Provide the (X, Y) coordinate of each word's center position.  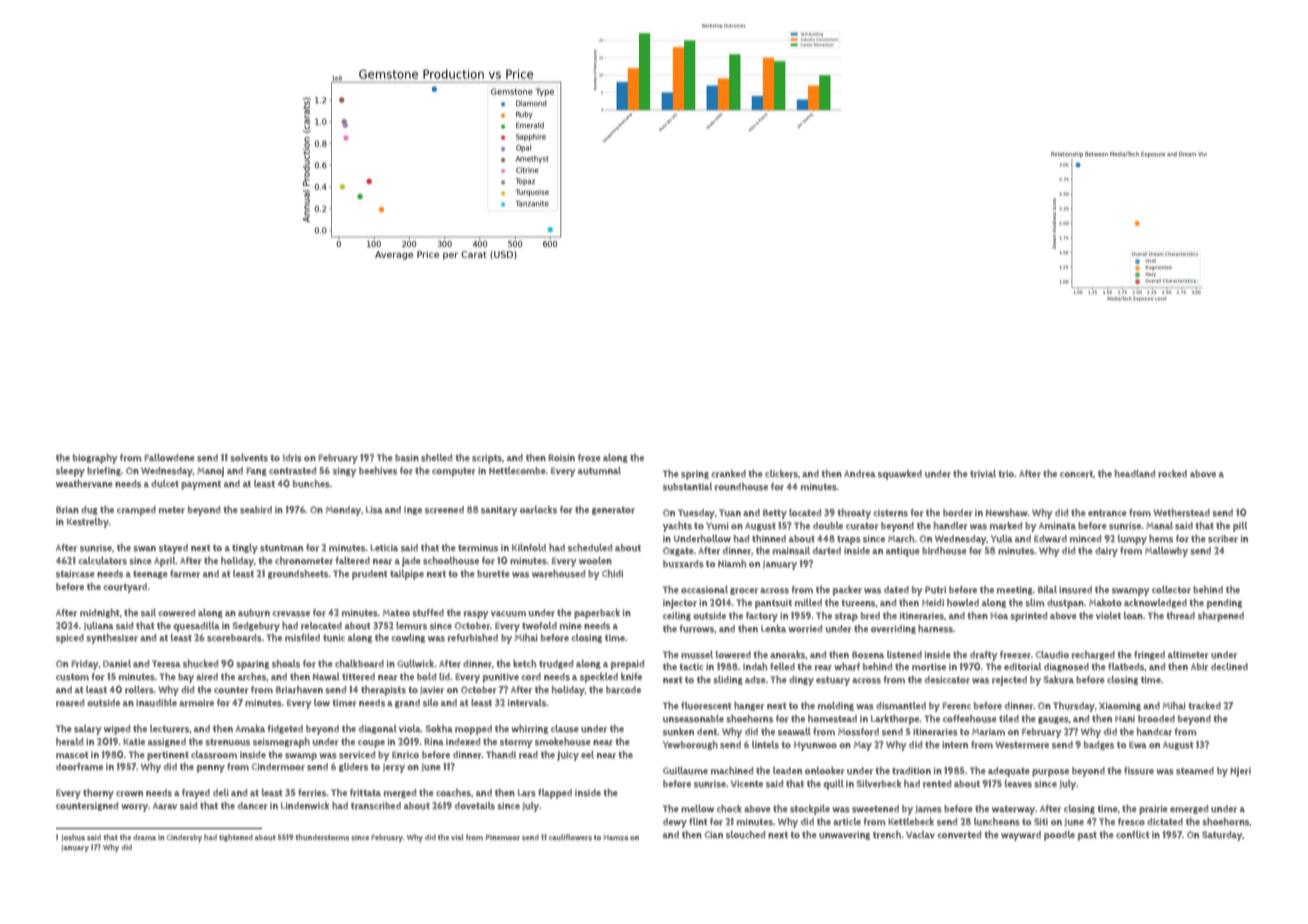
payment (201, 485)
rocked (1172, 474)
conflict (1133, 834)
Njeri (1240, 772)
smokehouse (563, 742)
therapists (383, 691)
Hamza (616, 837)
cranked (729, 474)
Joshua (73, 837)
